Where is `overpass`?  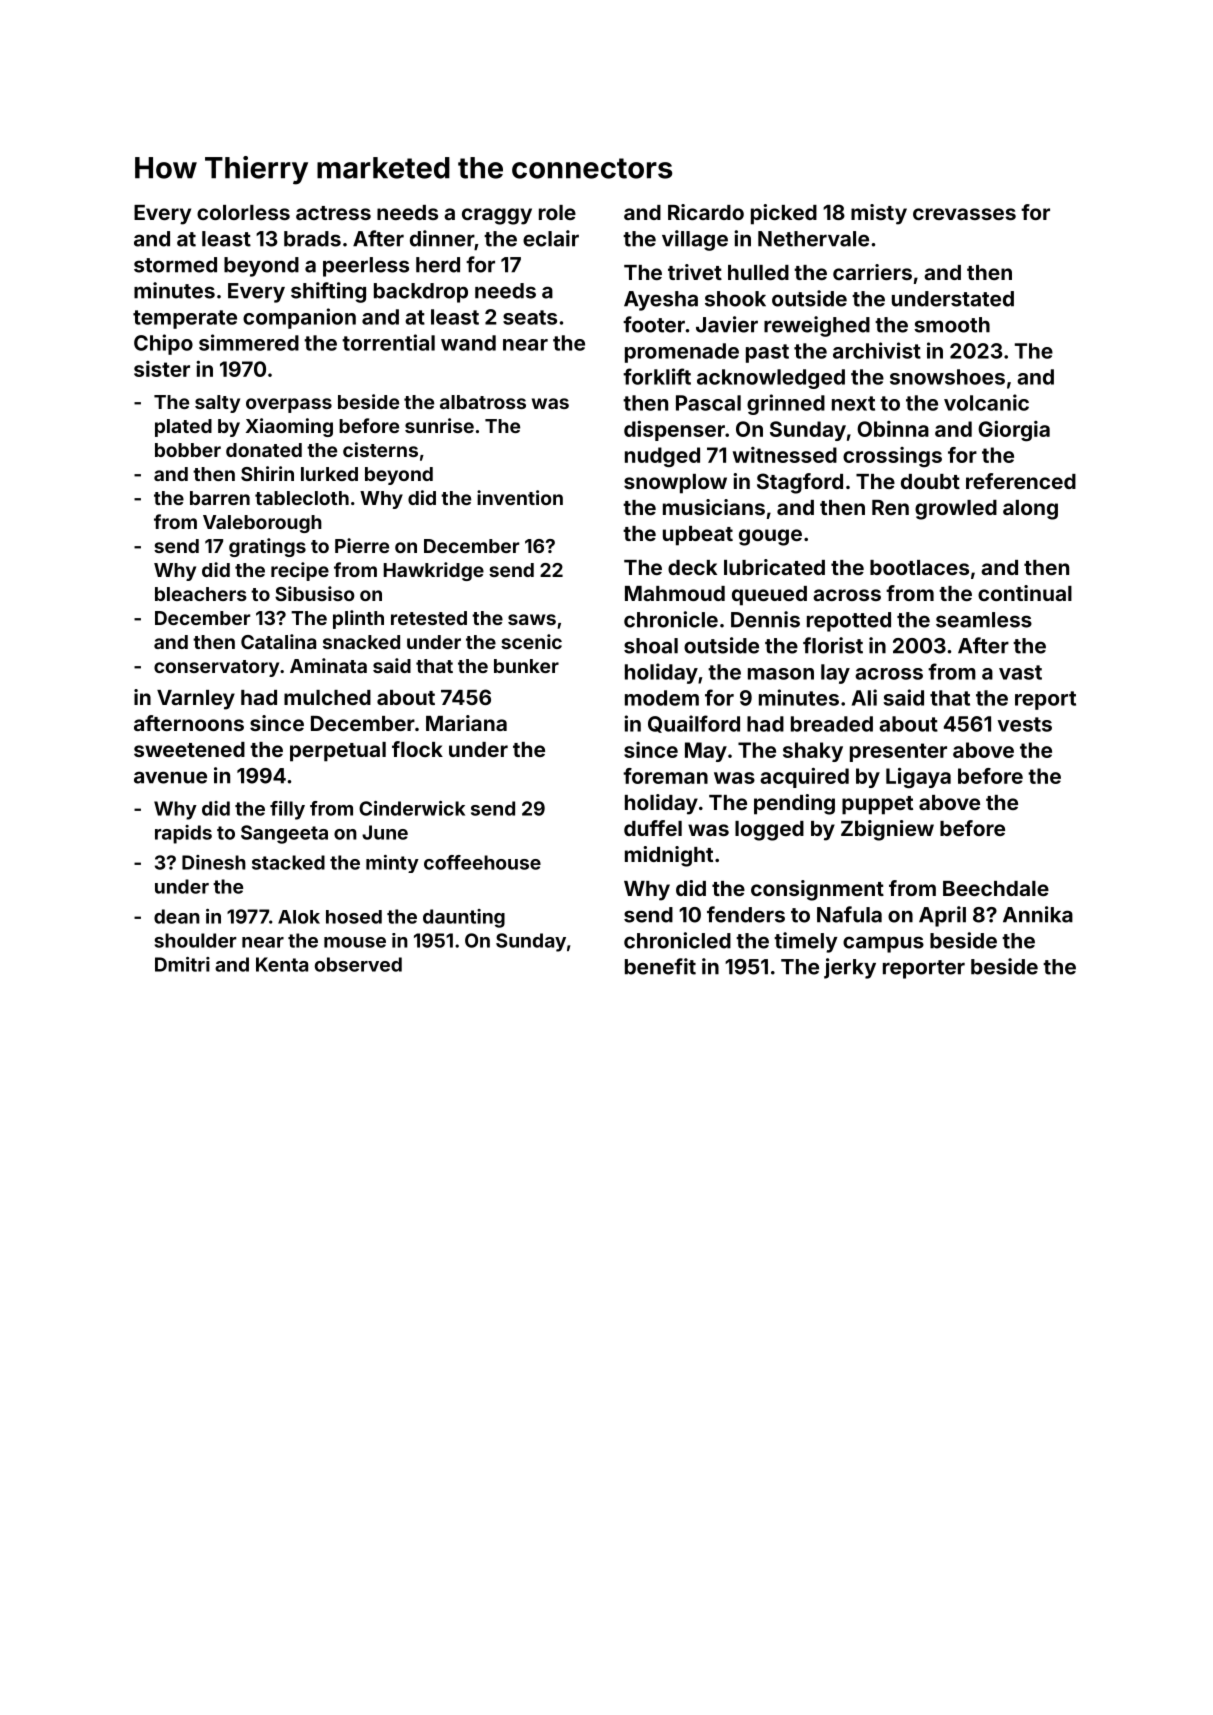 overpass is located at coordinates (289, 405).
